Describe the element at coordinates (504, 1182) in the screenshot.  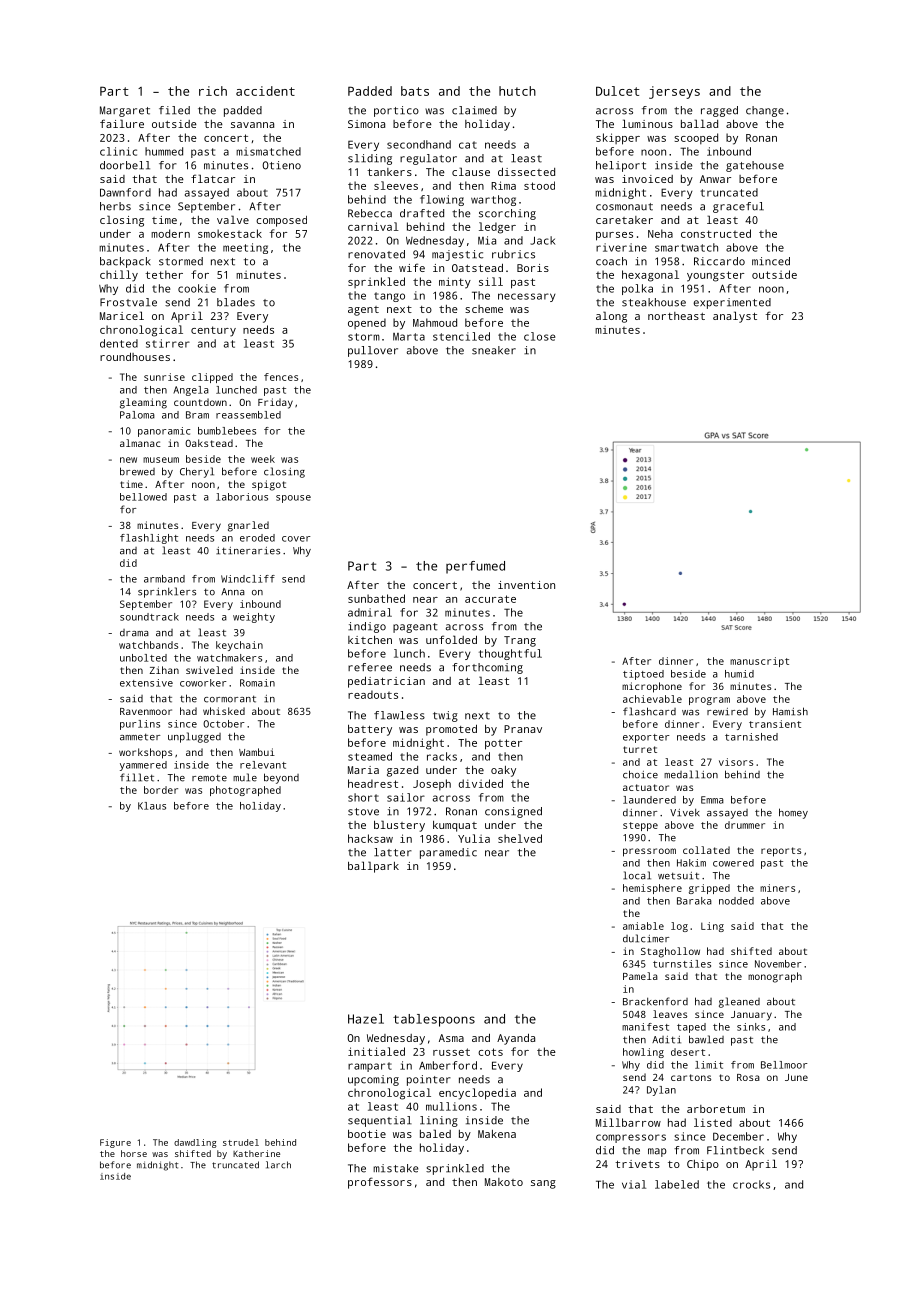
I see `Makoto` at that location.
